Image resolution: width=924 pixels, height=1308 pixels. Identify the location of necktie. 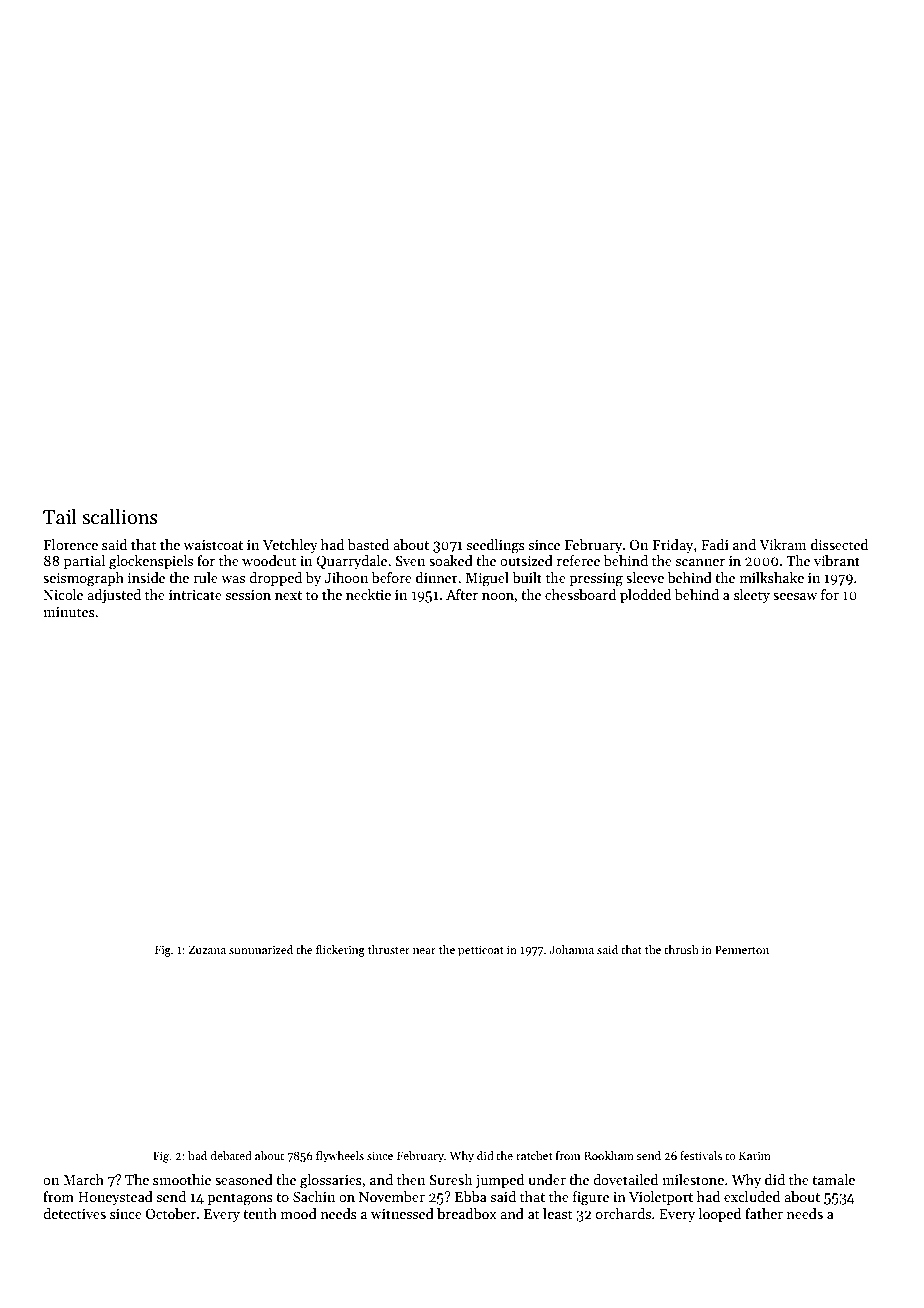
(368, 594).
